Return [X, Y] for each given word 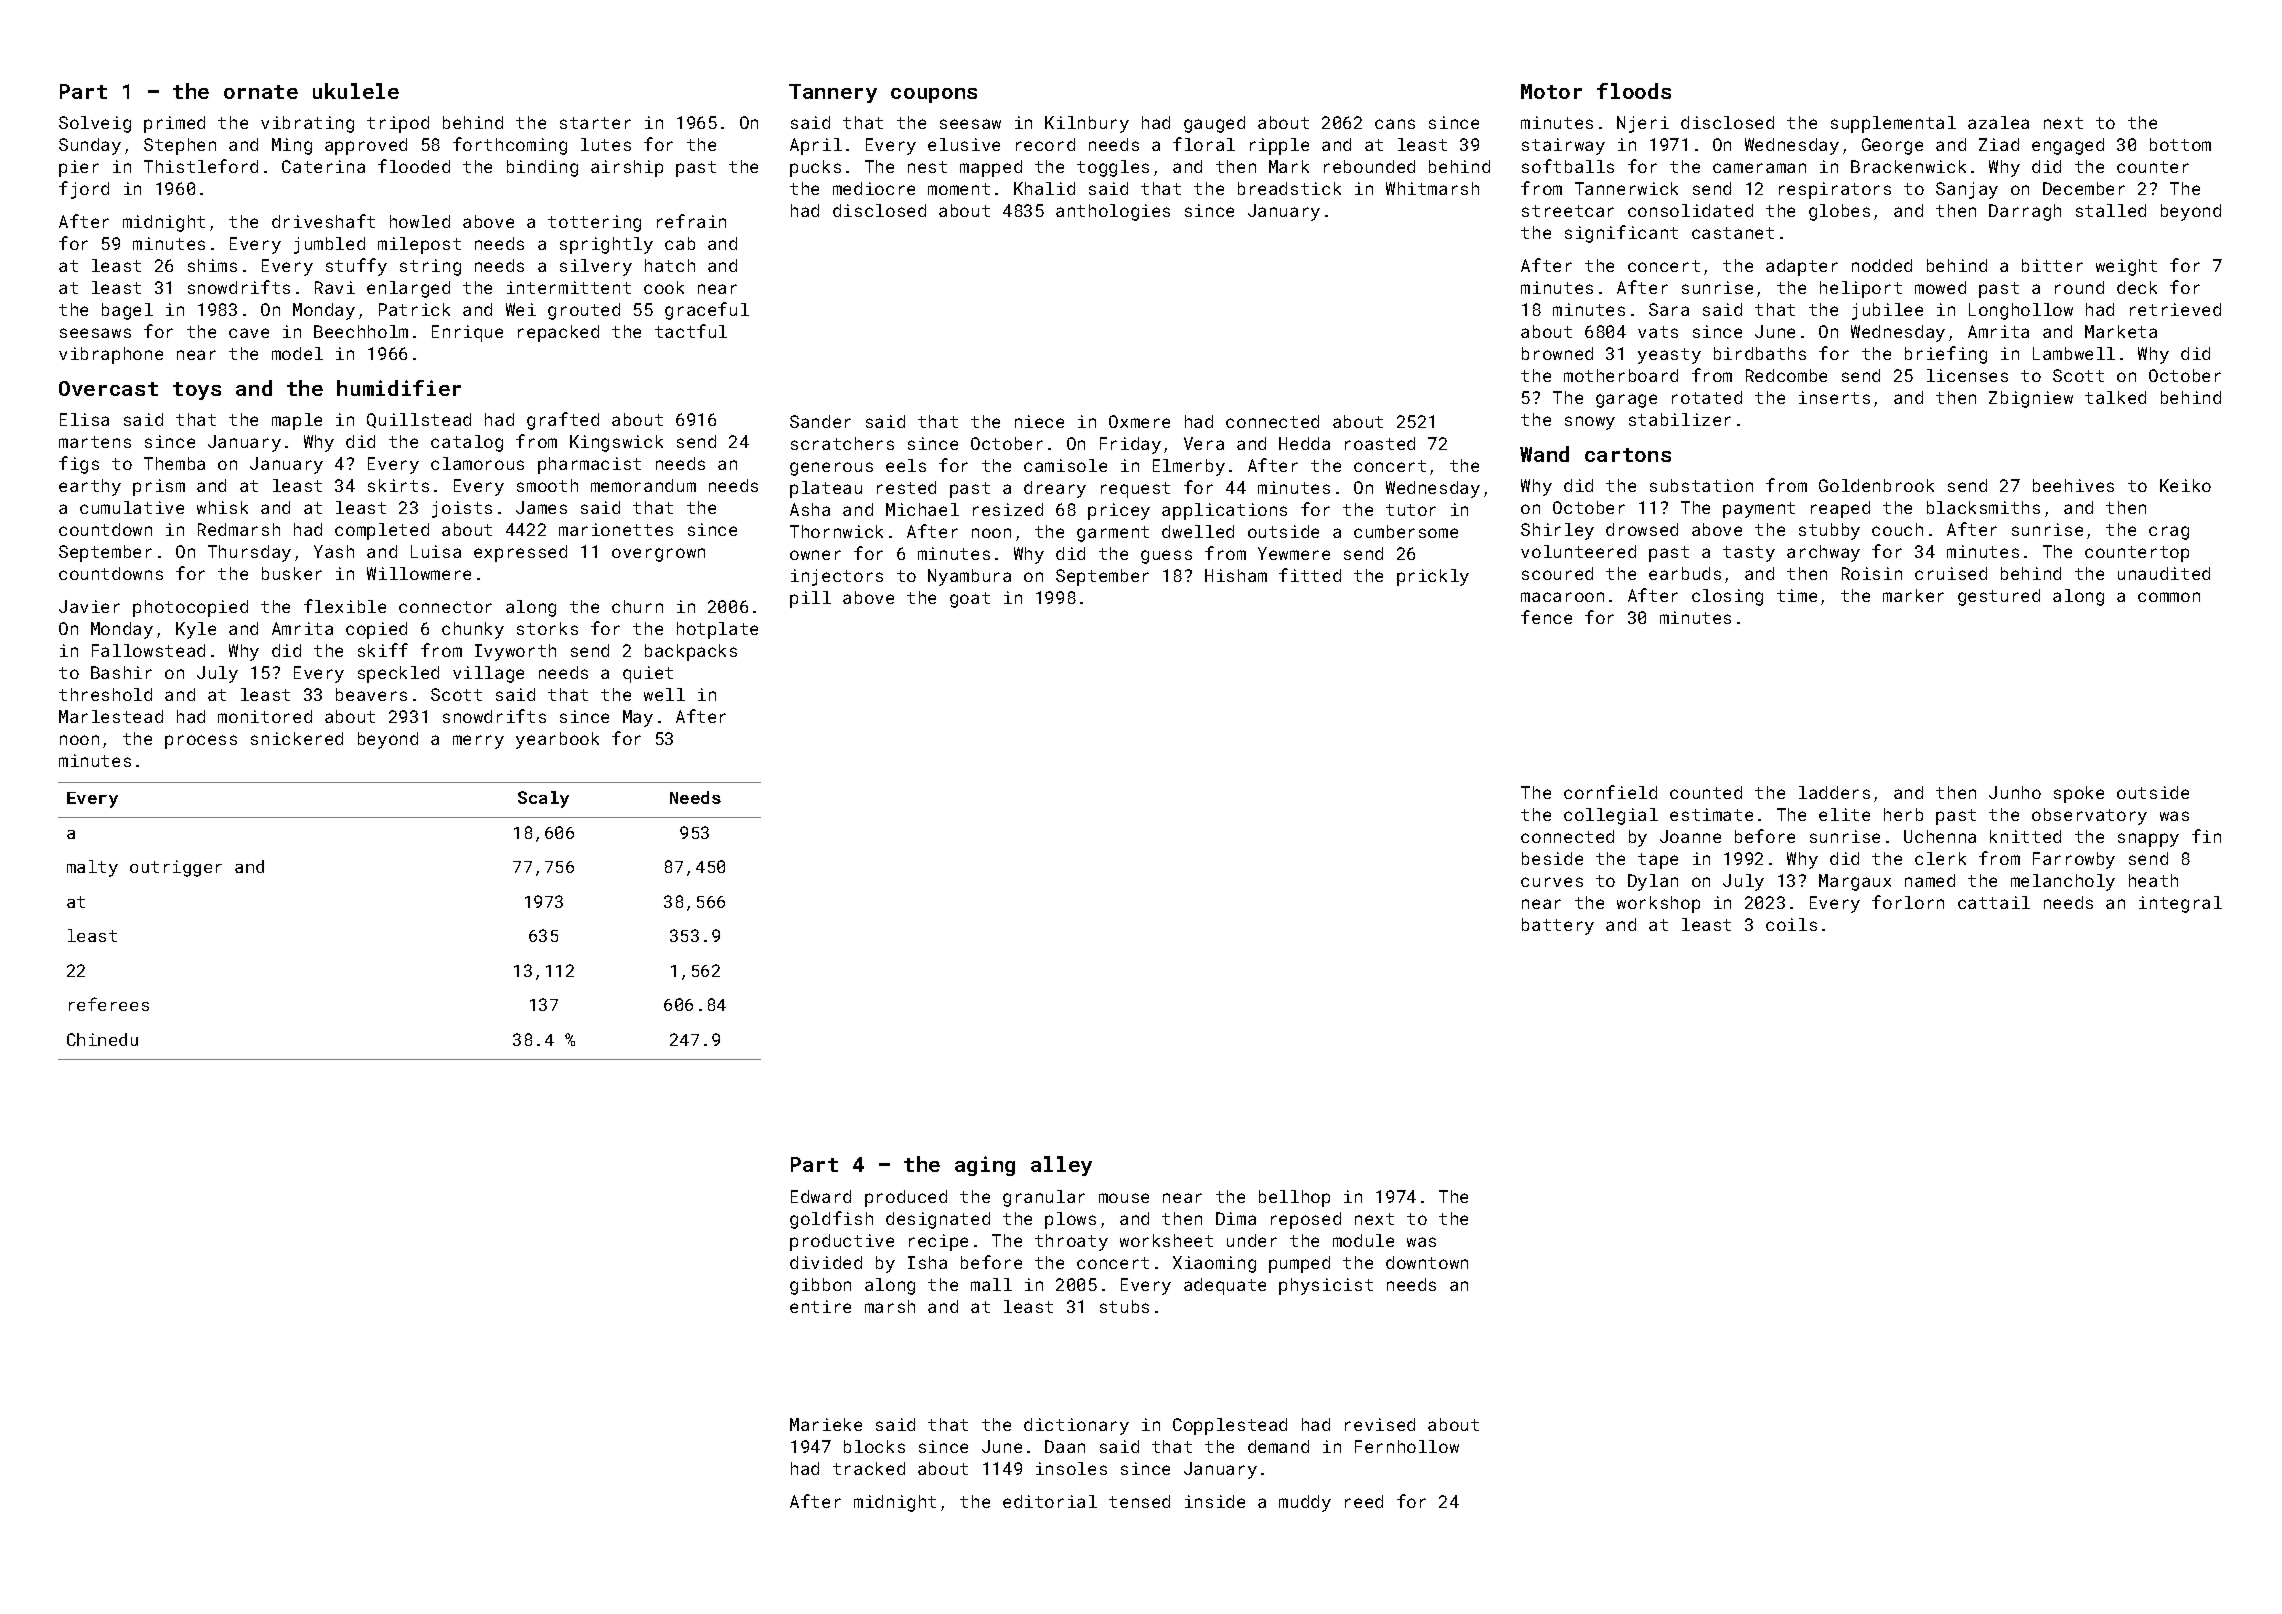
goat [970, 600]
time [1797, 595]
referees [109, 1004]
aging [985, 1166]
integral [2180, 904]
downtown [1427, 1262]
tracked [869, 1468]
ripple [1279, 146]
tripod [398, 124]
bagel [127, 311]
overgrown [658, 555]
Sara [1669, 309]
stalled [2111, 210]
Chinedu [102, 1039]
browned [1557, 353]
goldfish [831, 1220]
